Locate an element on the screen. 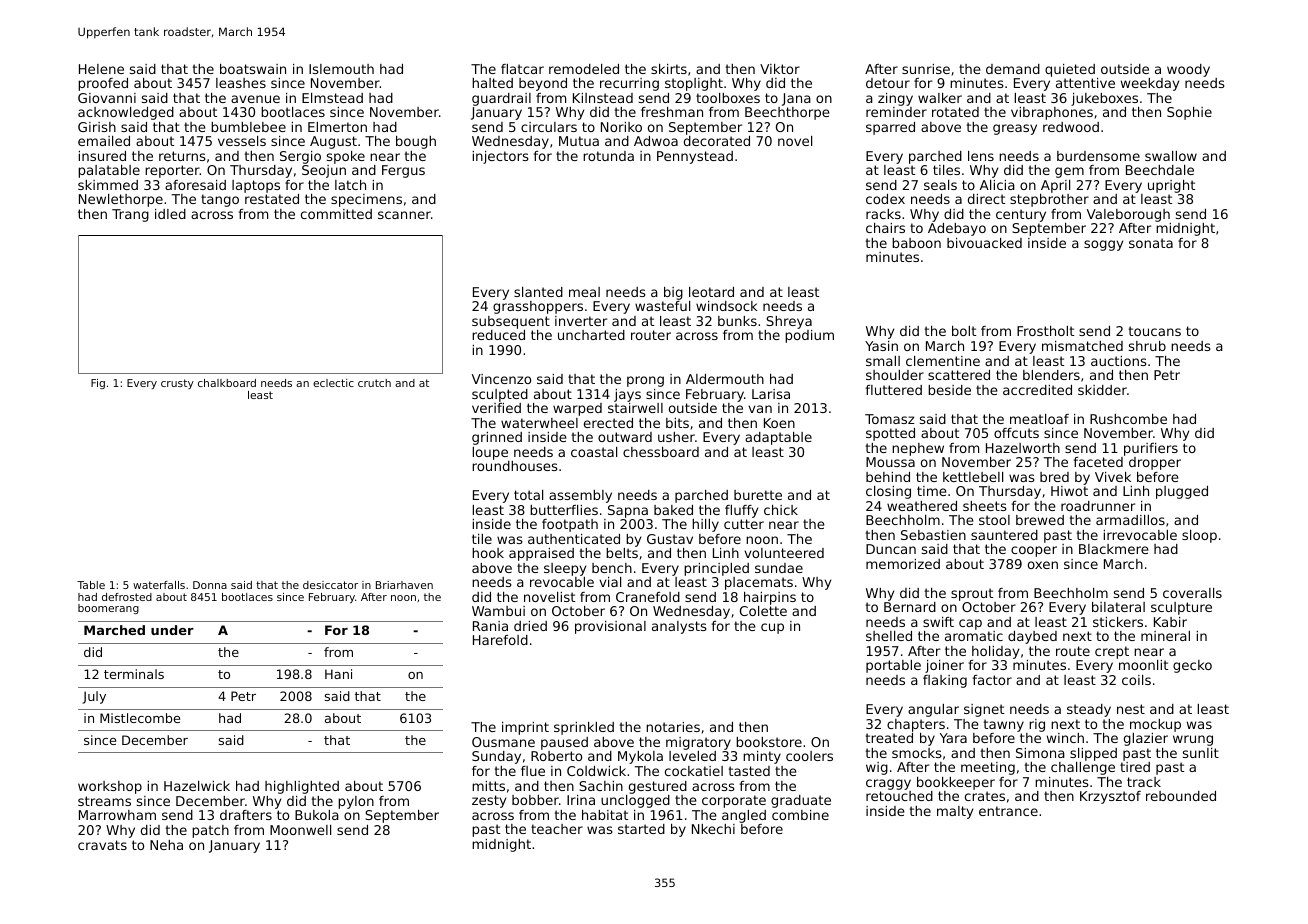 This screenshot has height=924, width=1308. cooper is located at coordinates (1034, 551).
